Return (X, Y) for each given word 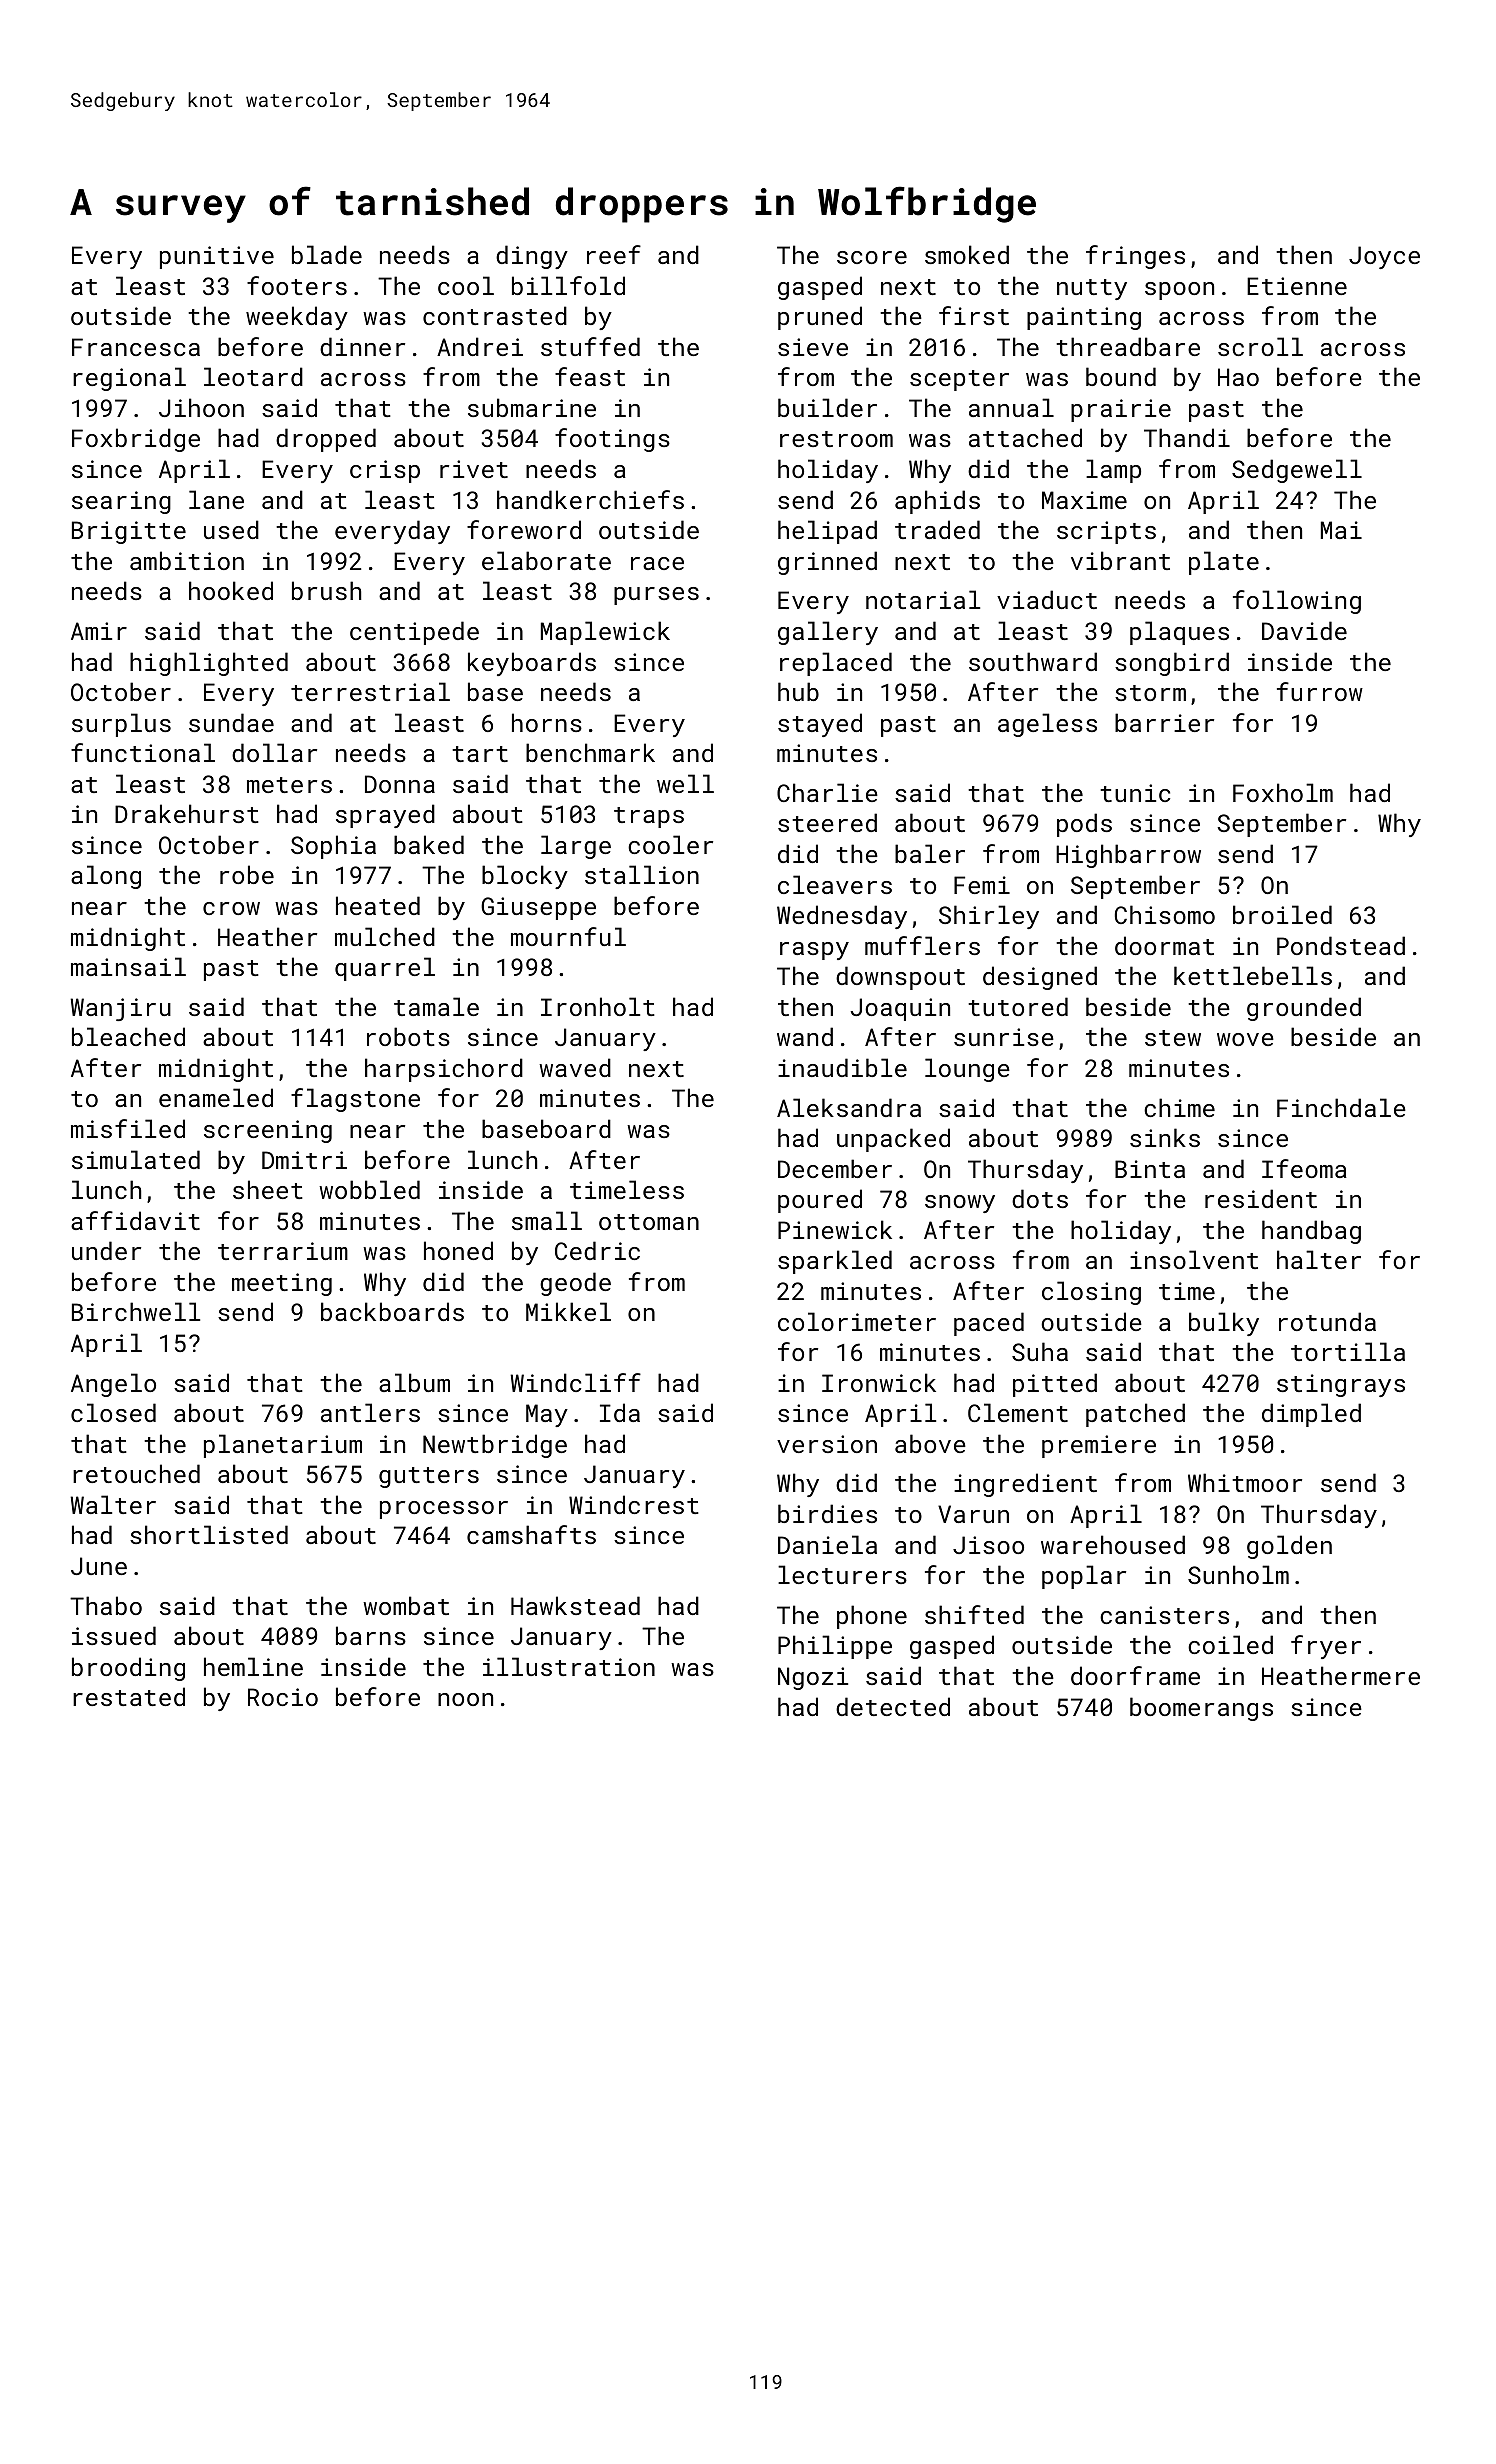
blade (327, 254)
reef (614, 254)
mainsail (128, 966)
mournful (568, 936)
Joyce (1384, 257)
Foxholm (1283, 792)
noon (465, 1699)
